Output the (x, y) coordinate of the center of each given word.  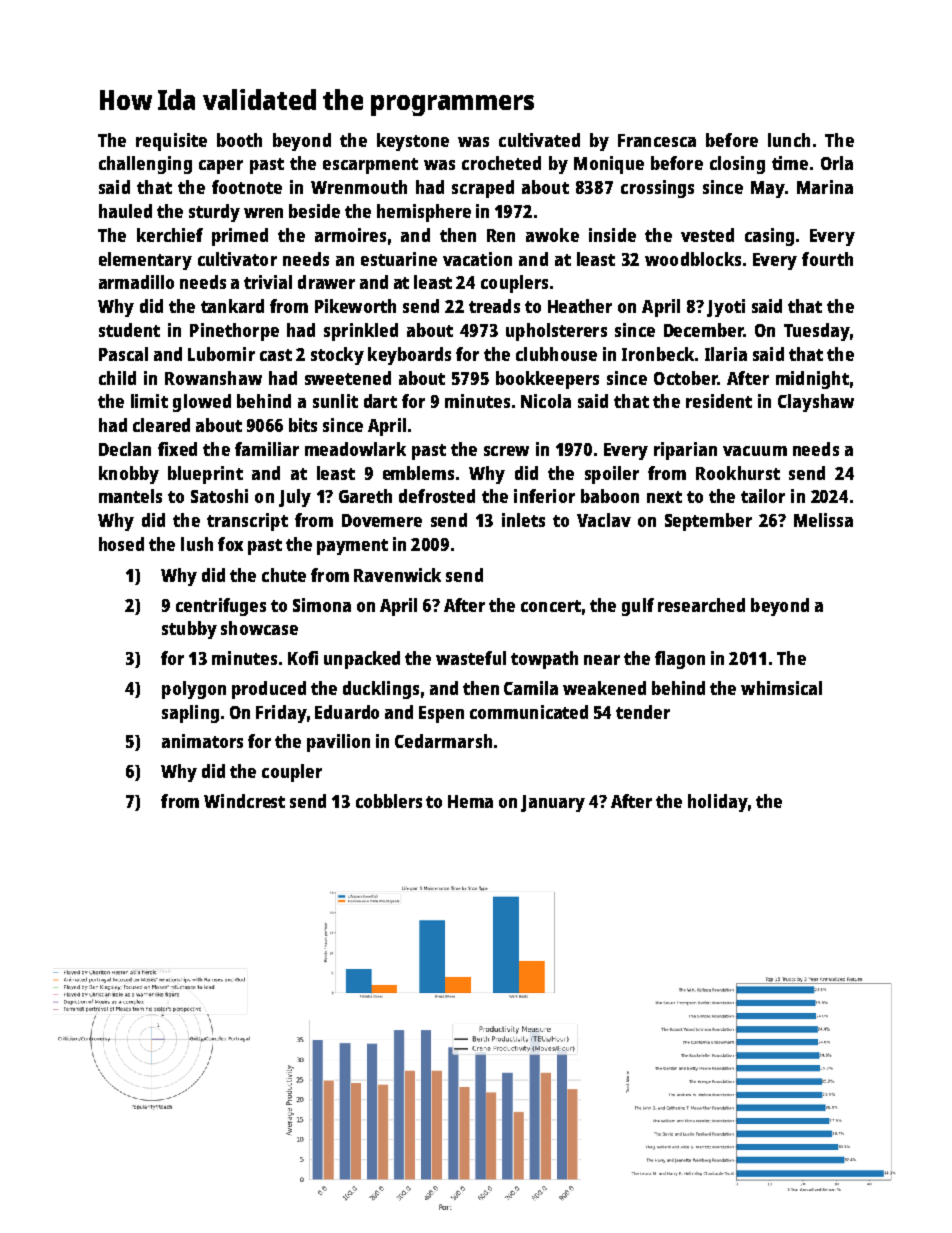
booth (239, 140)
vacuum (755, 451)
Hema (470, 801)
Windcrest (244, 801)
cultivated (539, 140)
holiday (717, 803)
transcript (247, 522)
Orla (837, 163)
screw (506, 451)
